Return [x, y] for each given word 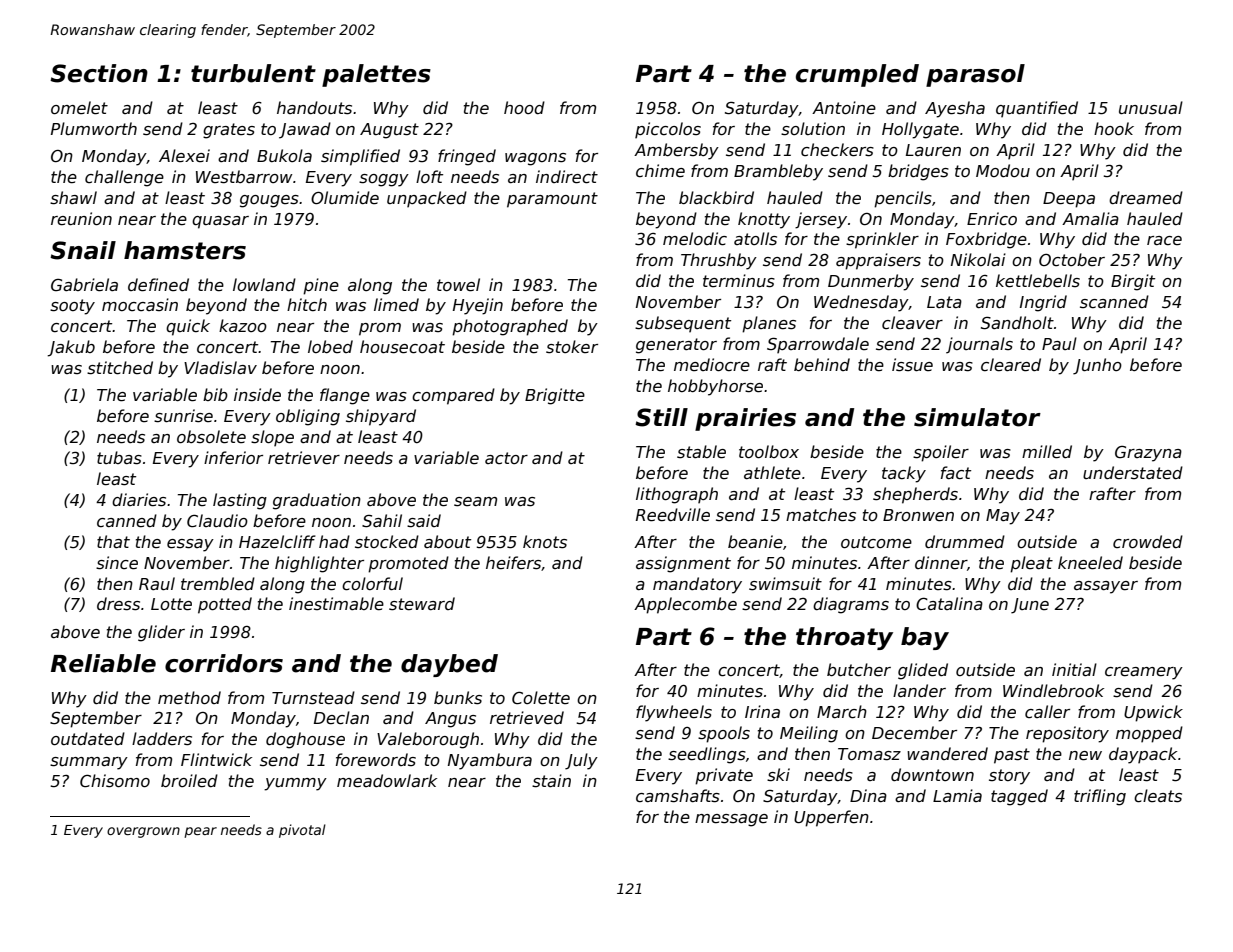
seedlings [707, 755]
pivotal [302, 831]
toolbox [769, 451]
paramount [552, 200]
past [1012, 756]
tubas [119, 458]
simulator [977, 417]
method [189, 697]
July [581, 761]
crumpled [857, 75]
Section [99, 73]
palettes [376, 75]
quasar [220, 222]
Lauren [933, 150]
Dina [868, 795]
